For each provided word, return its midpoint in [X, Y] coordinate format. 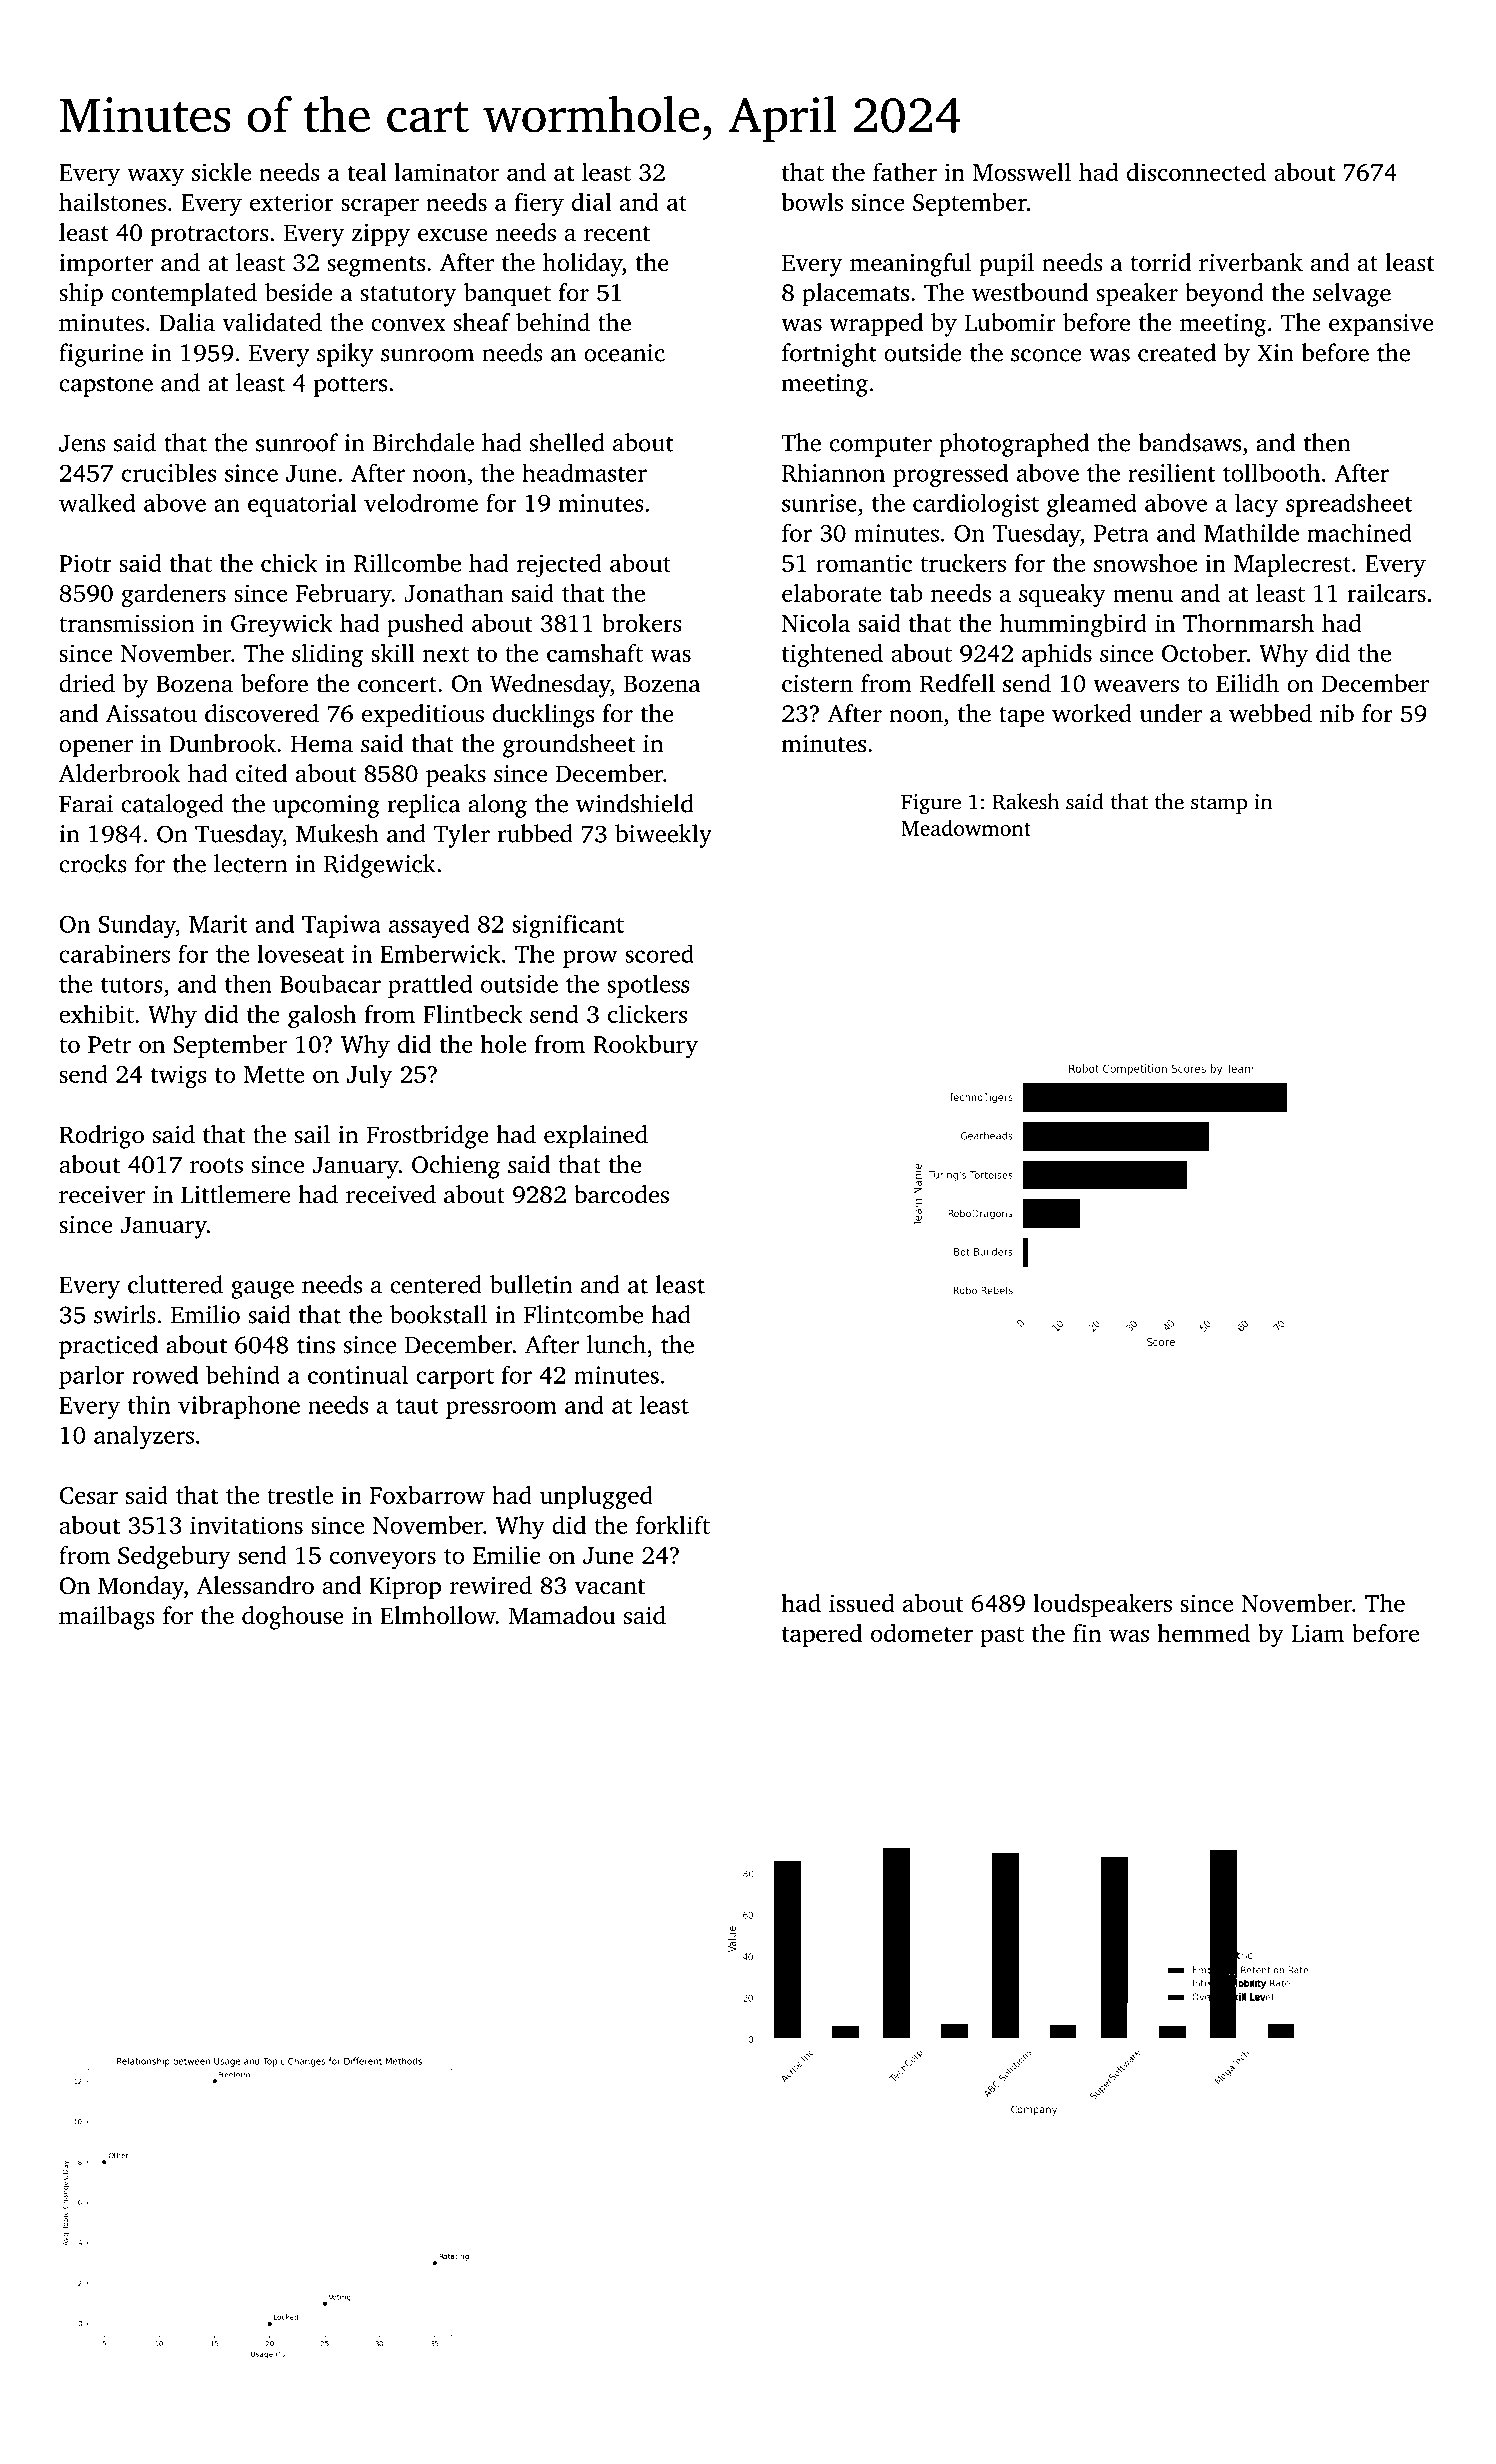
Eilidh [1247, 683]
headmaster [584, 472]
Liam [1317, 1633]
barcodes [621, 1194]
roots [216, 1166]
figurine [101, 355]
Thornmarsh [1248, 623]
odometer [922, 1633]
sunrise [819, 503]
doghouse [293, 1618]
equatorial [302, 505]
